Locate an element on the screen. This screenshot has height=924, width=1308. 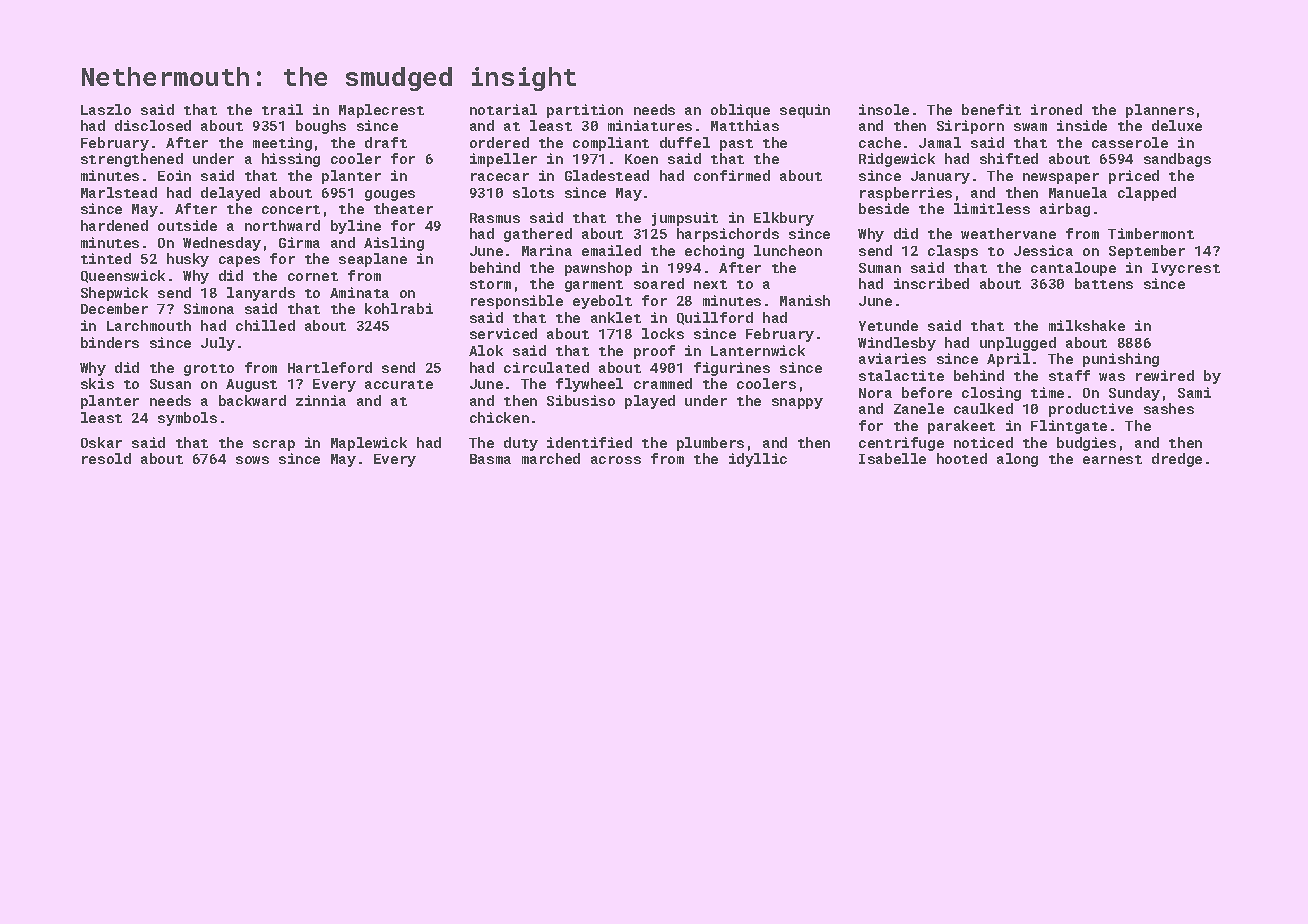
resold is located at coordinates (106, 458).
